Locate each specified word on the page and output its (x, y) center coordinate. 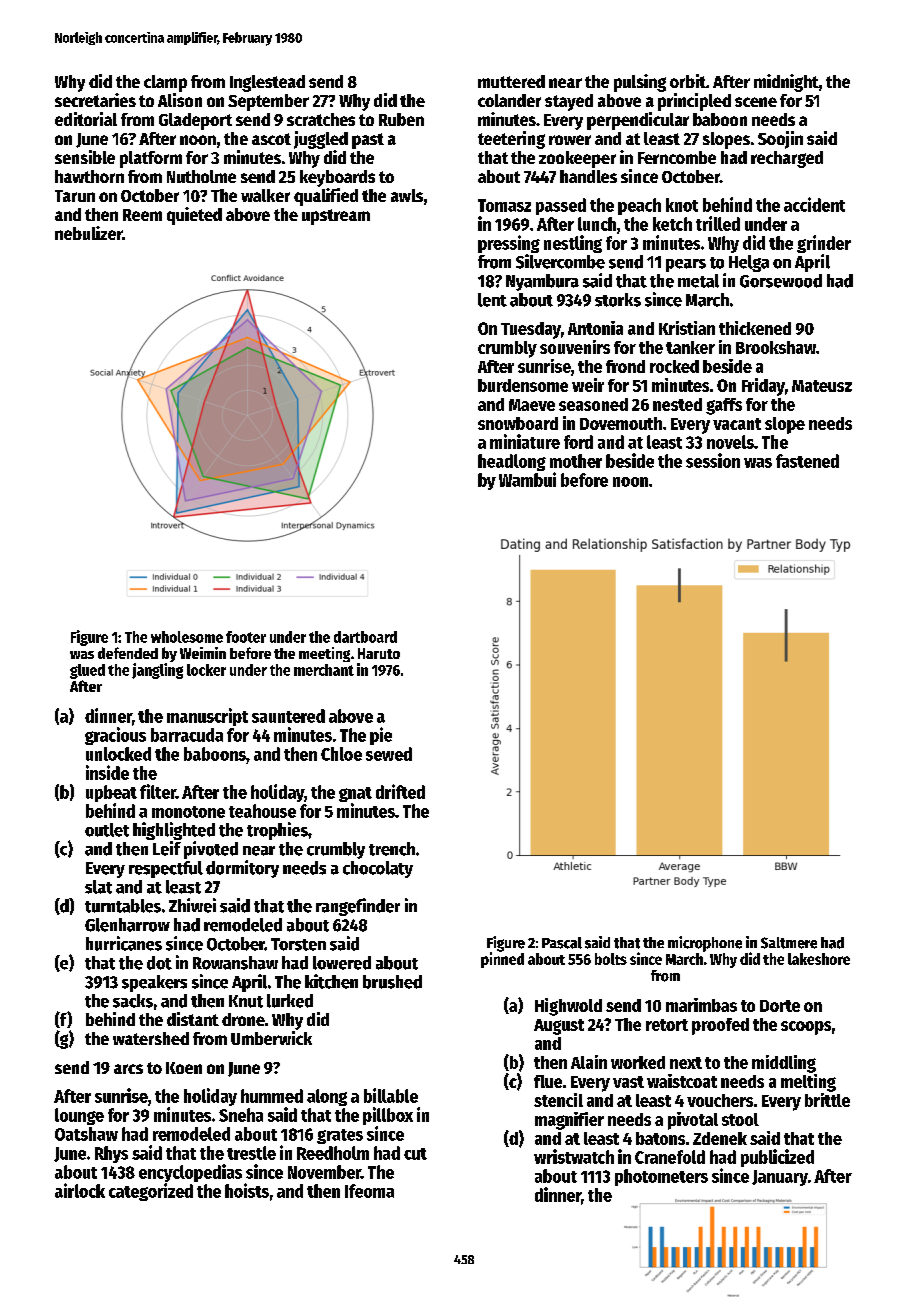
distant (193, 1019)
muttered (511, 81)
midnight (786, 83)
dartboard (365, 637)
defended (128, 653)
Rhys (111, 1154)
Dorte (780, 1006)
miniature (525, 441)
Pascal (562, 943)
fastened (807, 461)
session (713, 460)
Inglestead (267, 83)
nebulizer (88, 233)
